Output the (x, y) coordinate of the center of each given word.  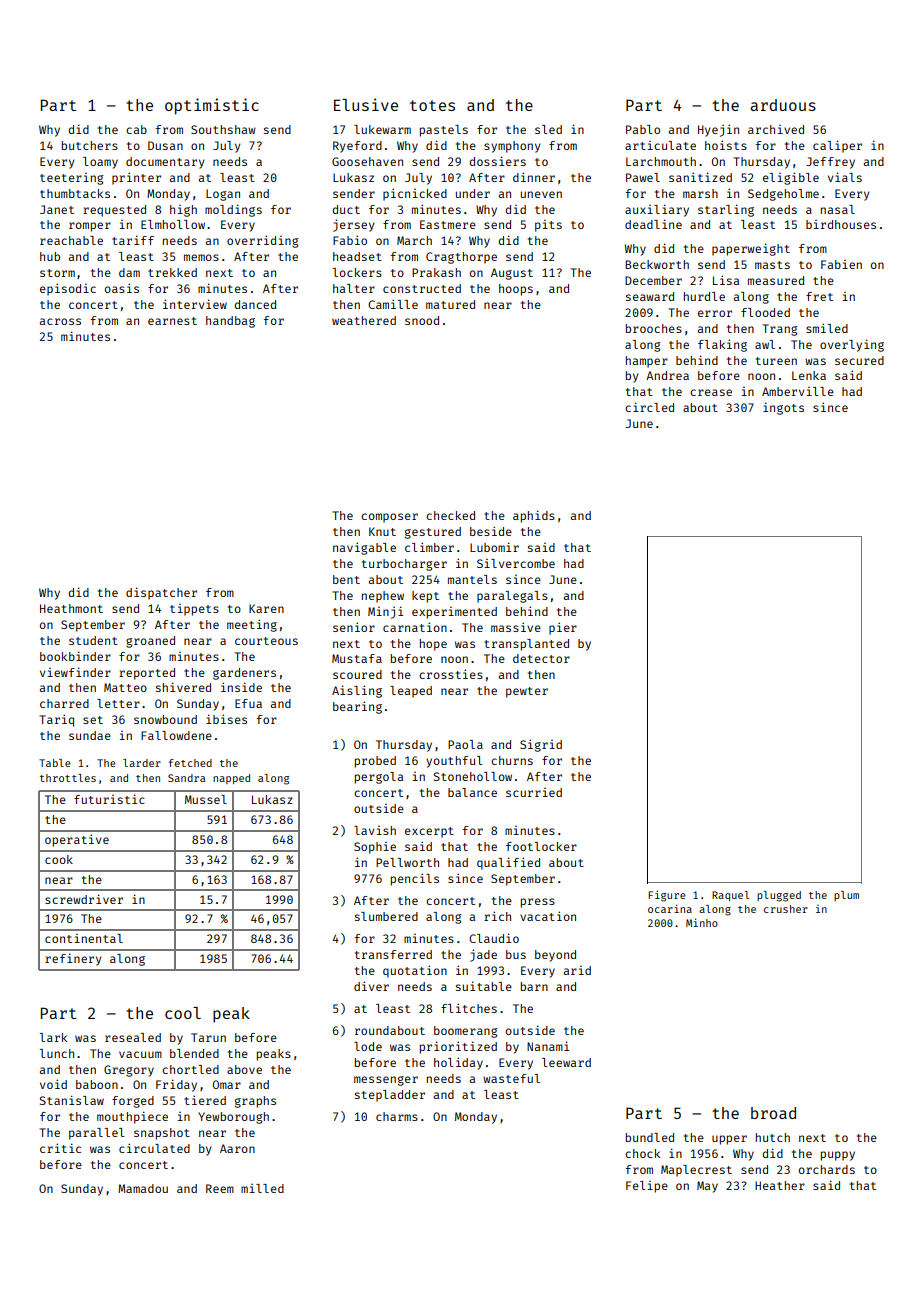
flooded (765, 312)
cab (136, 129)
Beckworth (657, 264)
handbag (230, 322)
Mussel (206, 799)
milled (262, 1188)
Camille (393, 304)
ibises (226, 719)
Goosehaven (367, 161)
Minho (702, 922)
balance (472, 792)
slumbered (386, 916)
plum (846, 896)
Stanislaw (72, 1100)
